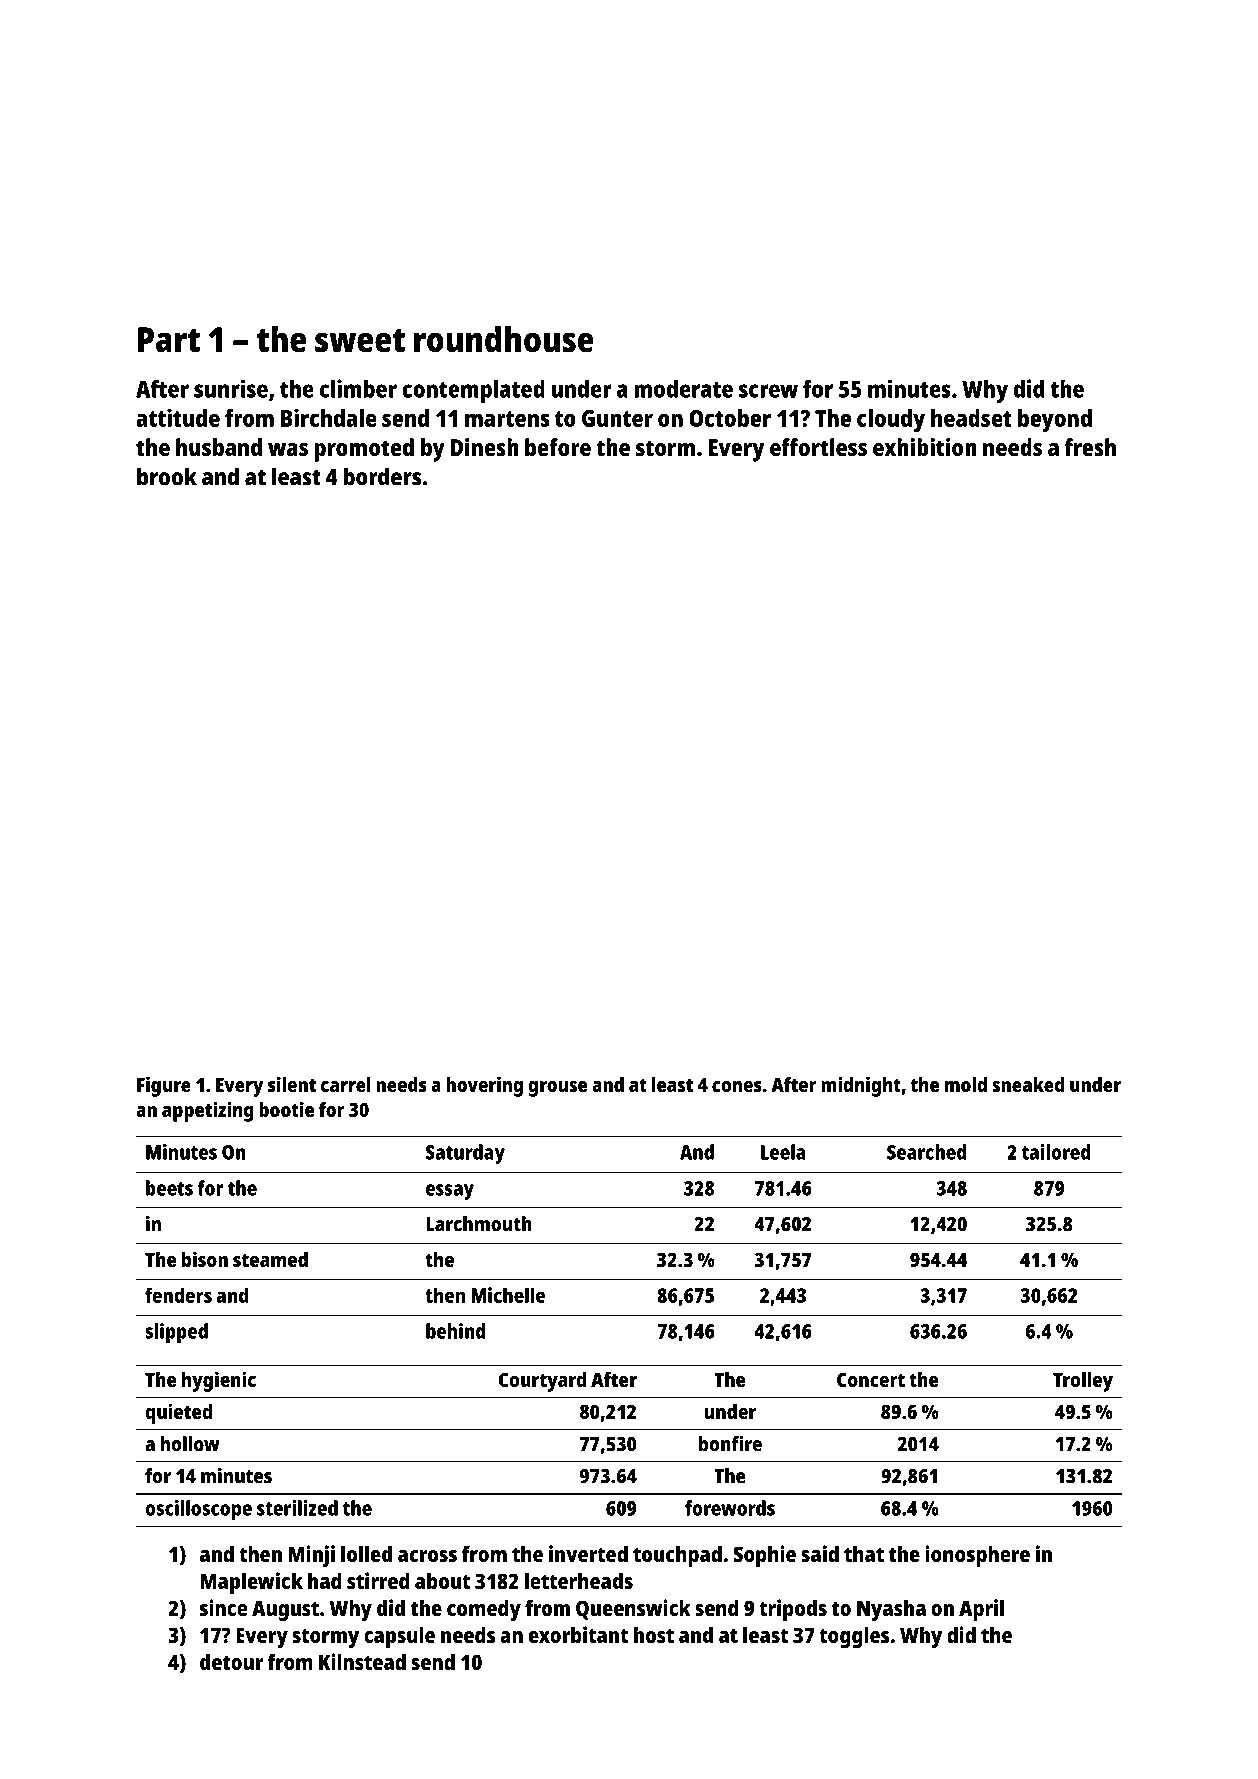 This document has height=1779, width=1258. Describe the element at coordinates (927, 1152) in the document. I see `Searched` at that location.
